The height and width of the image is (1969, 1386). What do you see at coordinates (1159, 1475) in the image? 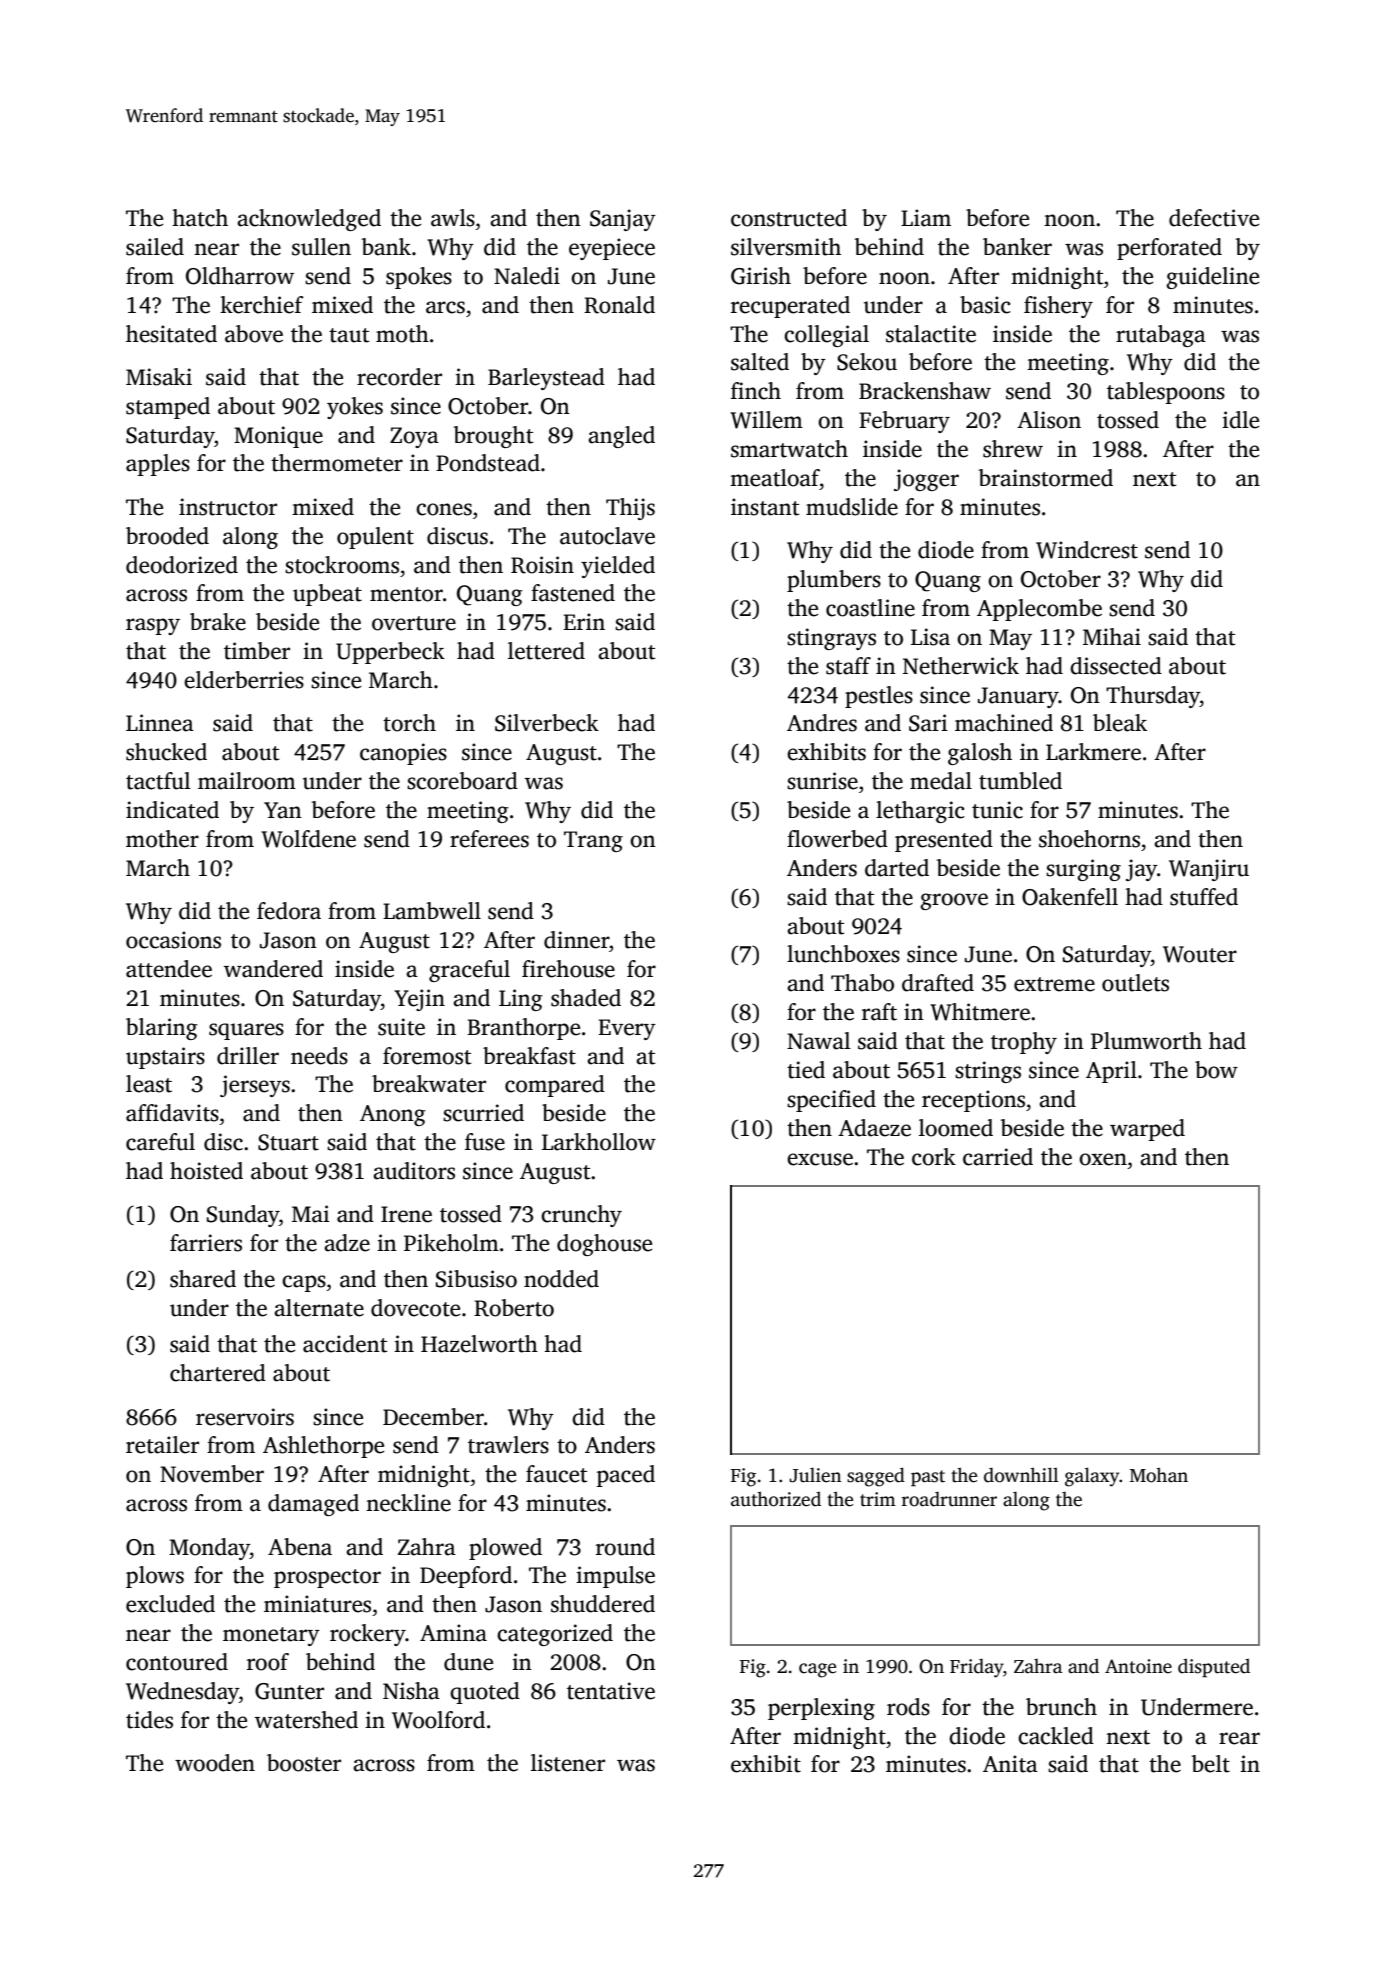
I see `Mohan` at bounding box center [1159, 1475].
